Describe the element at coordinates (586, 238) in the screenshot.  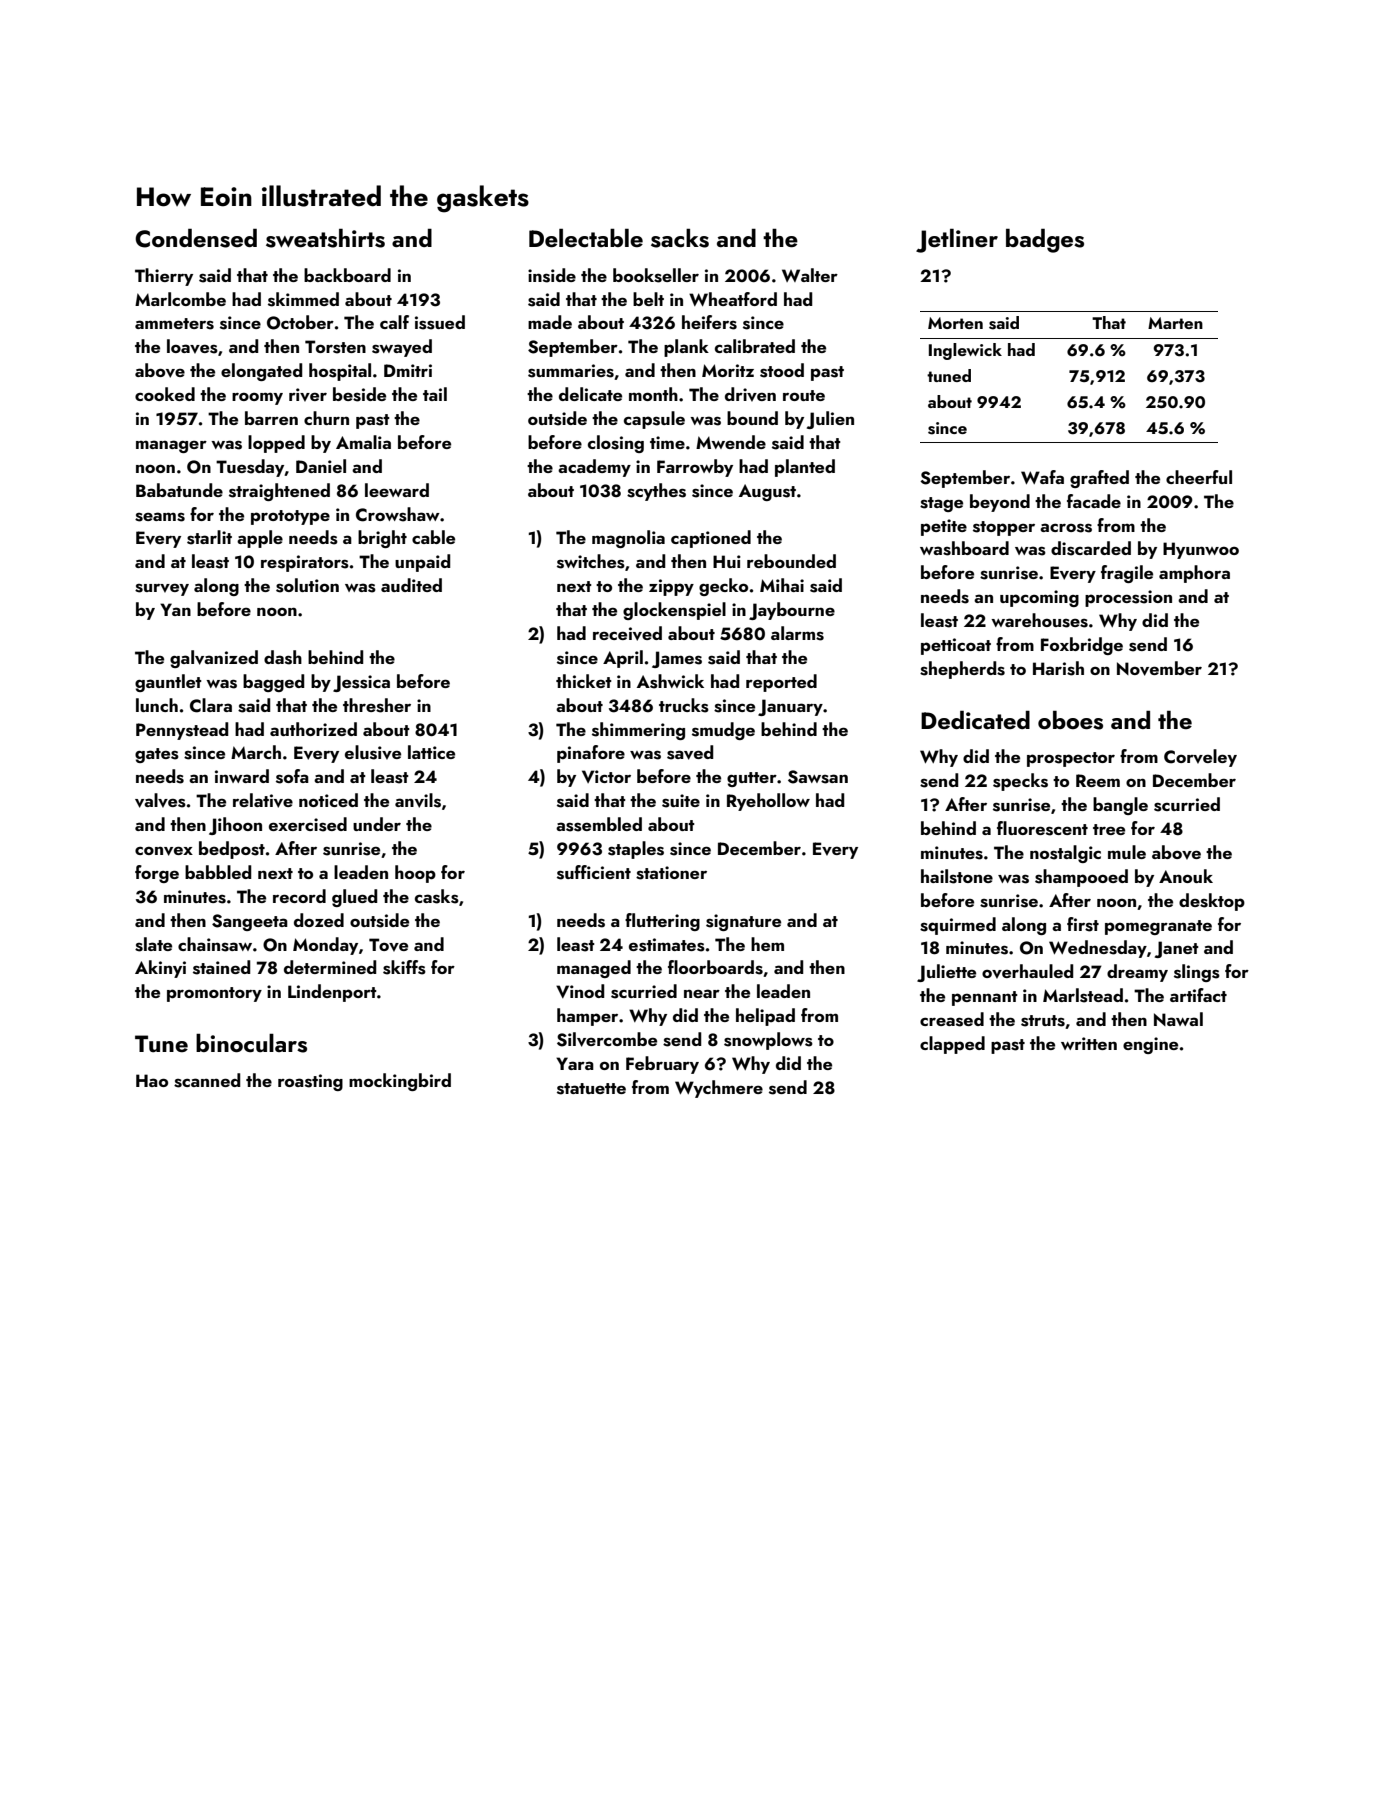
I see `Delectable` at that location.
